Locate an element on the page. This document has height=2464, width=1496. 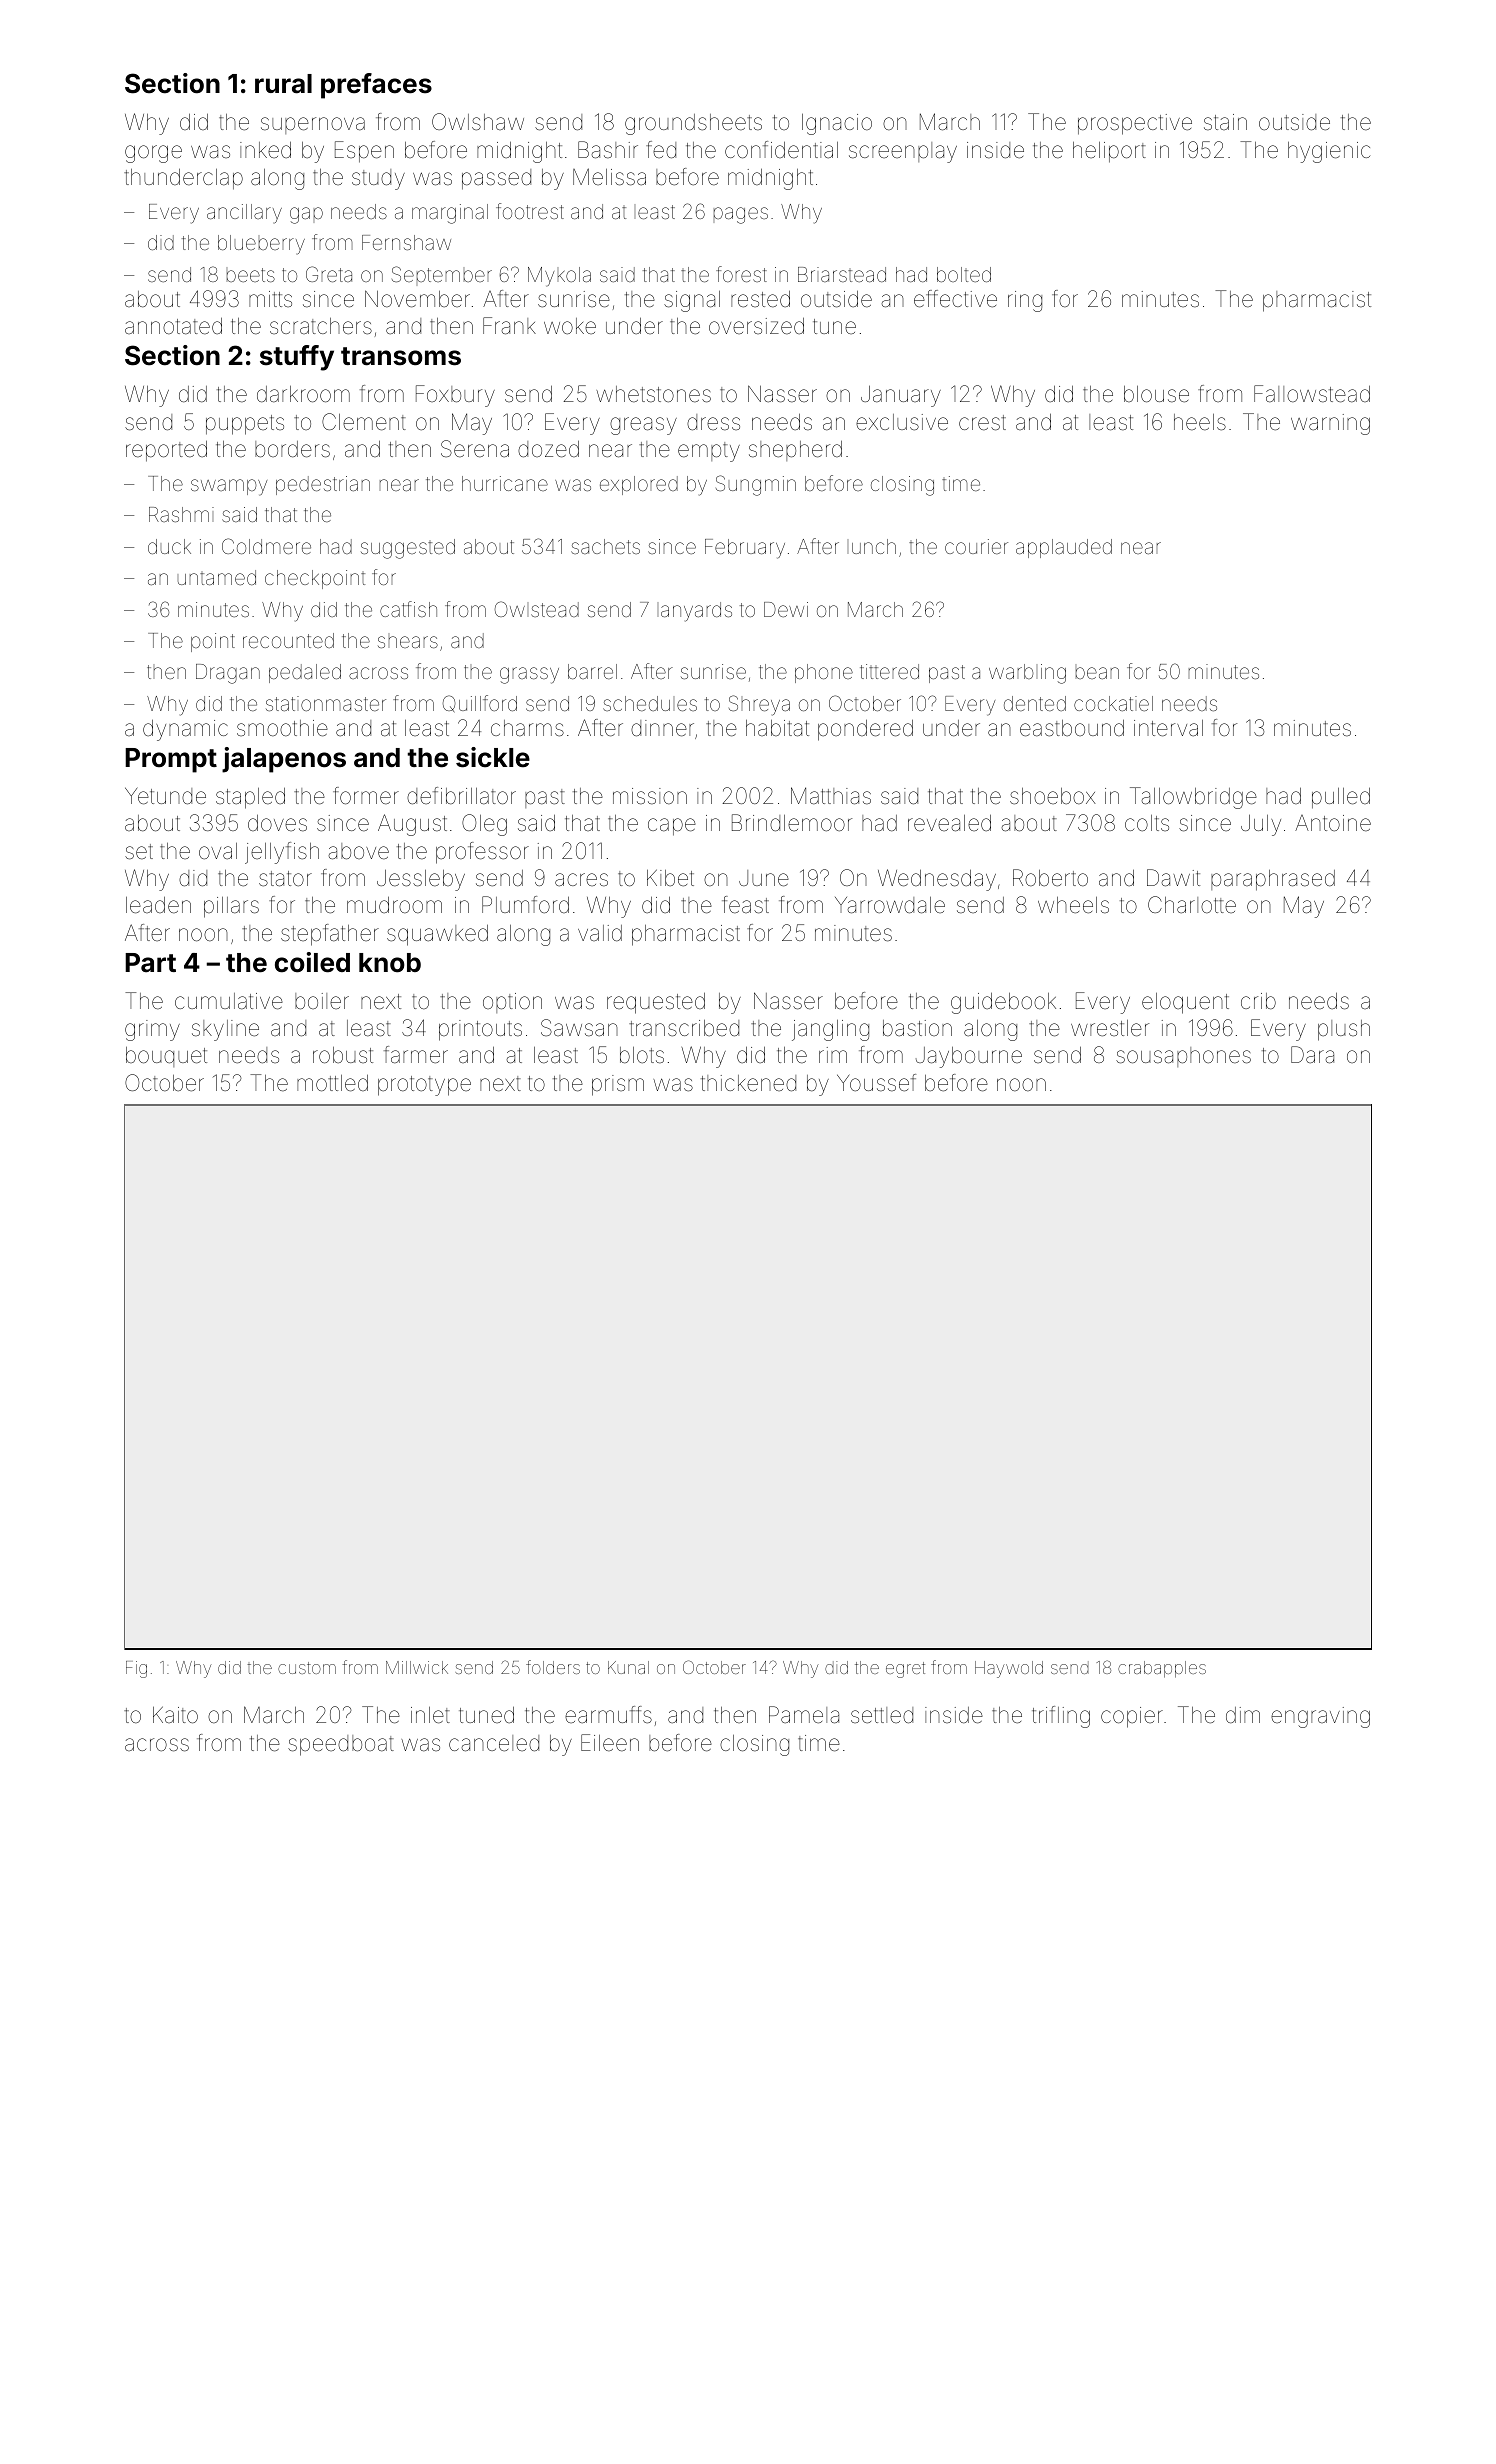
hygienic is located at coordinates (1329, 152).
